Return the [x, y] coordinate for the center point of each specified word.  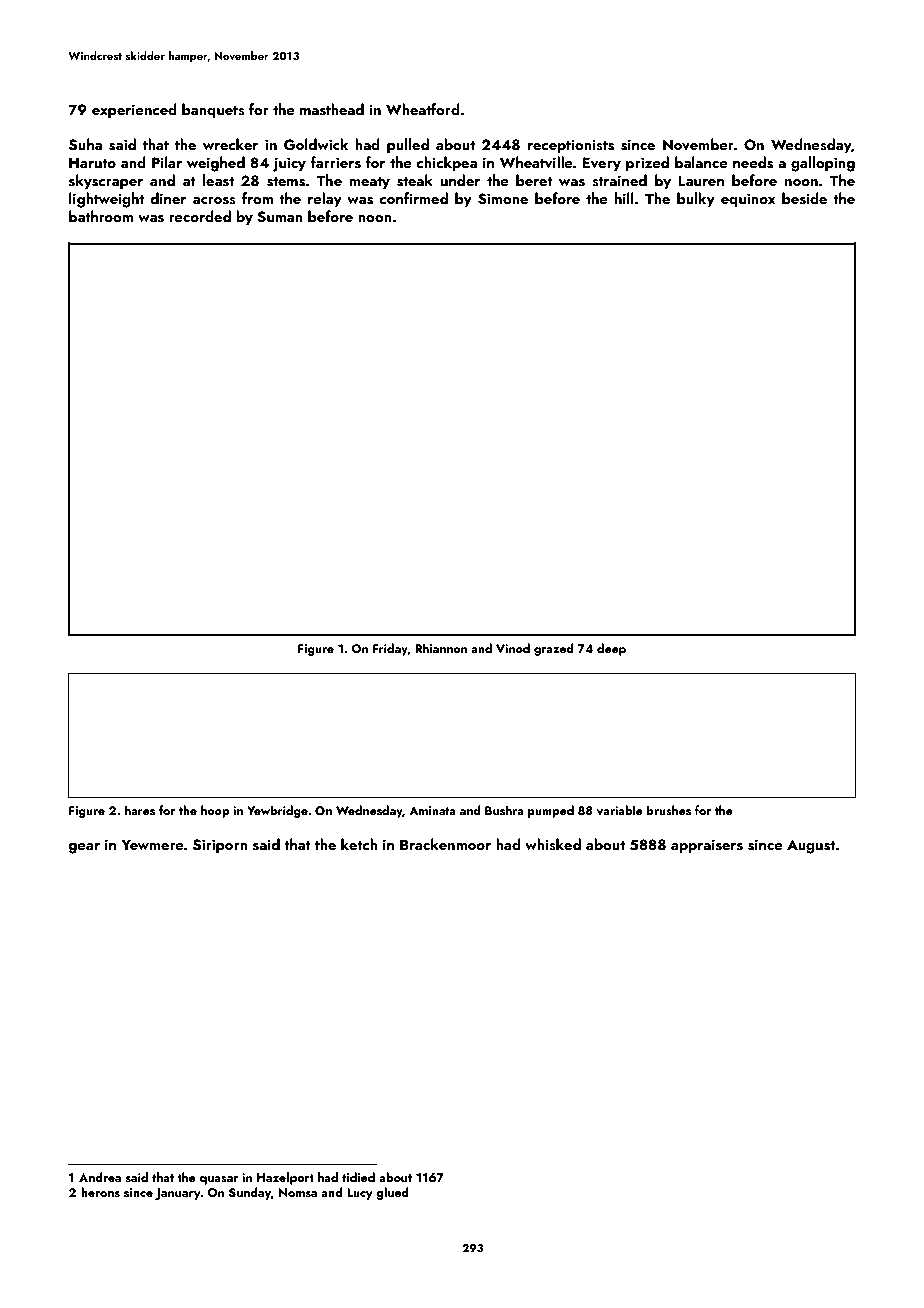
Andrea [100, 1177]
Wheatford [423, 109]
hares [140, 810]
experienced [134, 111]
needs [753, 162]
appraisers [707, 846]
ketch [359, 844]
